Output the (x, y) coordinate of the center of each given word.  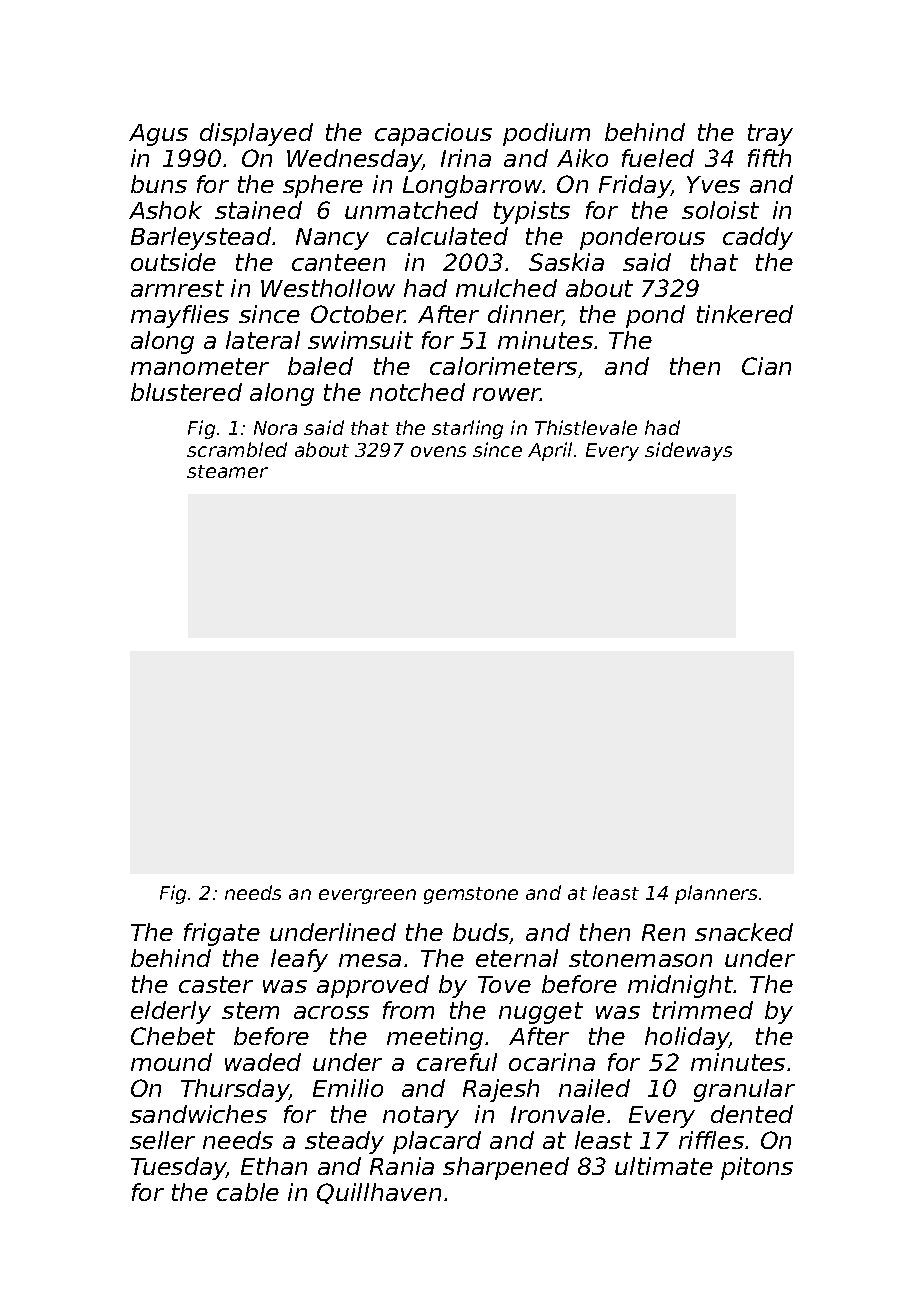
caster (216, 984)
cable (248, 1192)
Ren (663, 932)
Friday (635, 186)
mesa (370, 960)
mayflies (180, 316)
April (550, 451)
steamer (227, 471)
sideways (688, 451)
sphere (323, 186)
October (358, 314)
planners (716, 894)
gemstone (471, 895)
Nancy (332, 239)
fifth (769, 158)
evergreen (367, 896)
